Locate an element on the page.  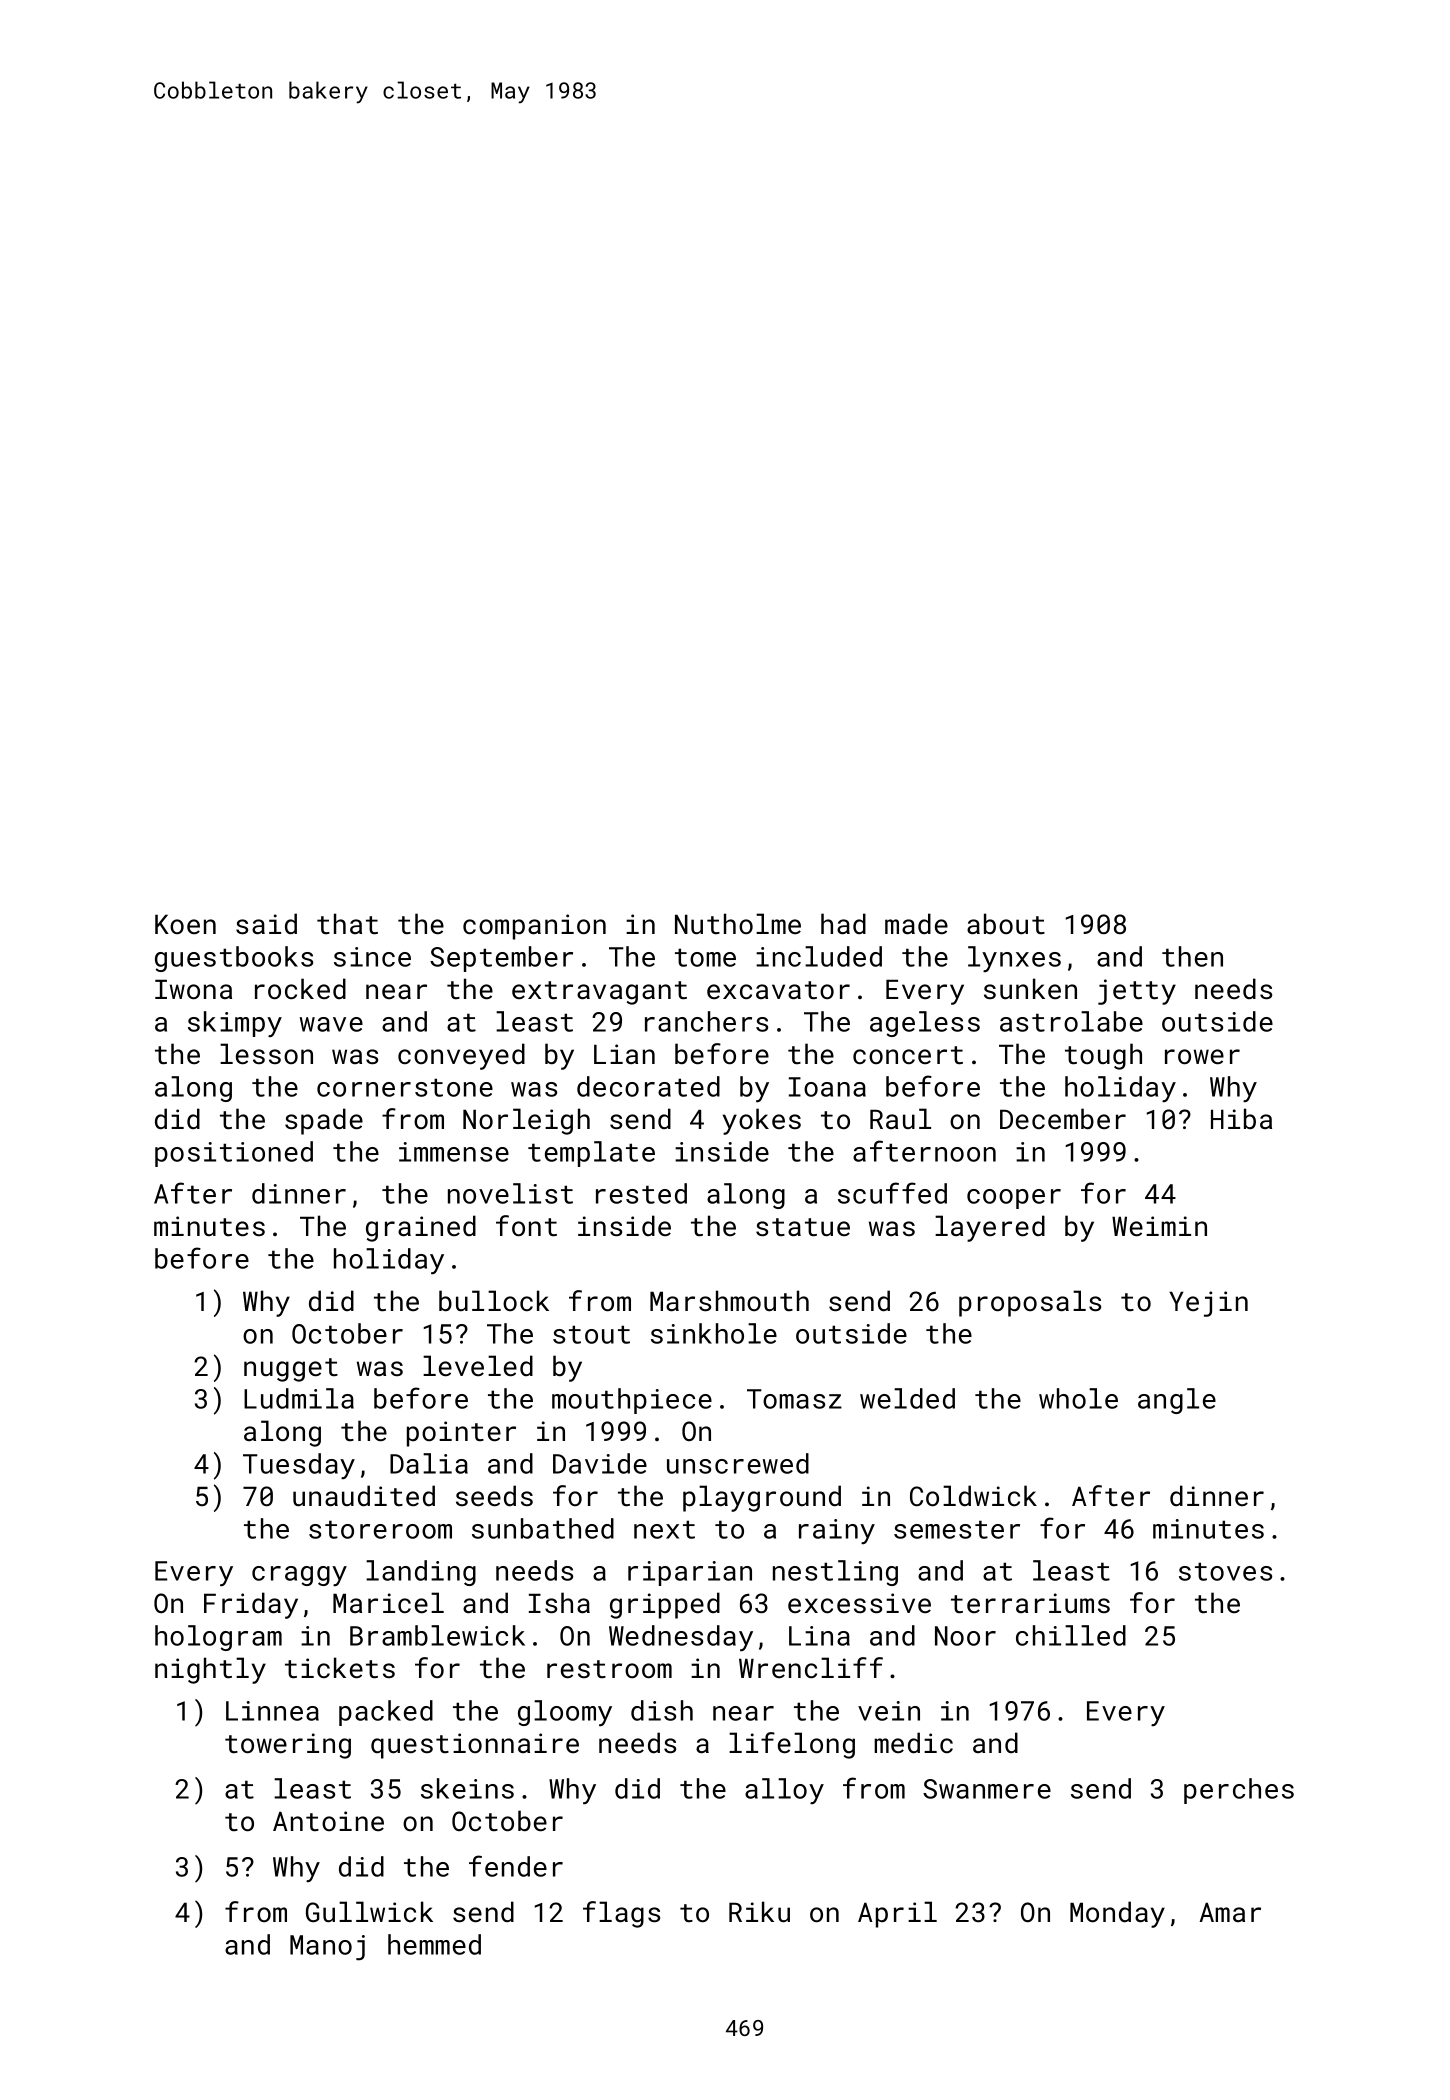
that is located at coordinates (347, 923).
